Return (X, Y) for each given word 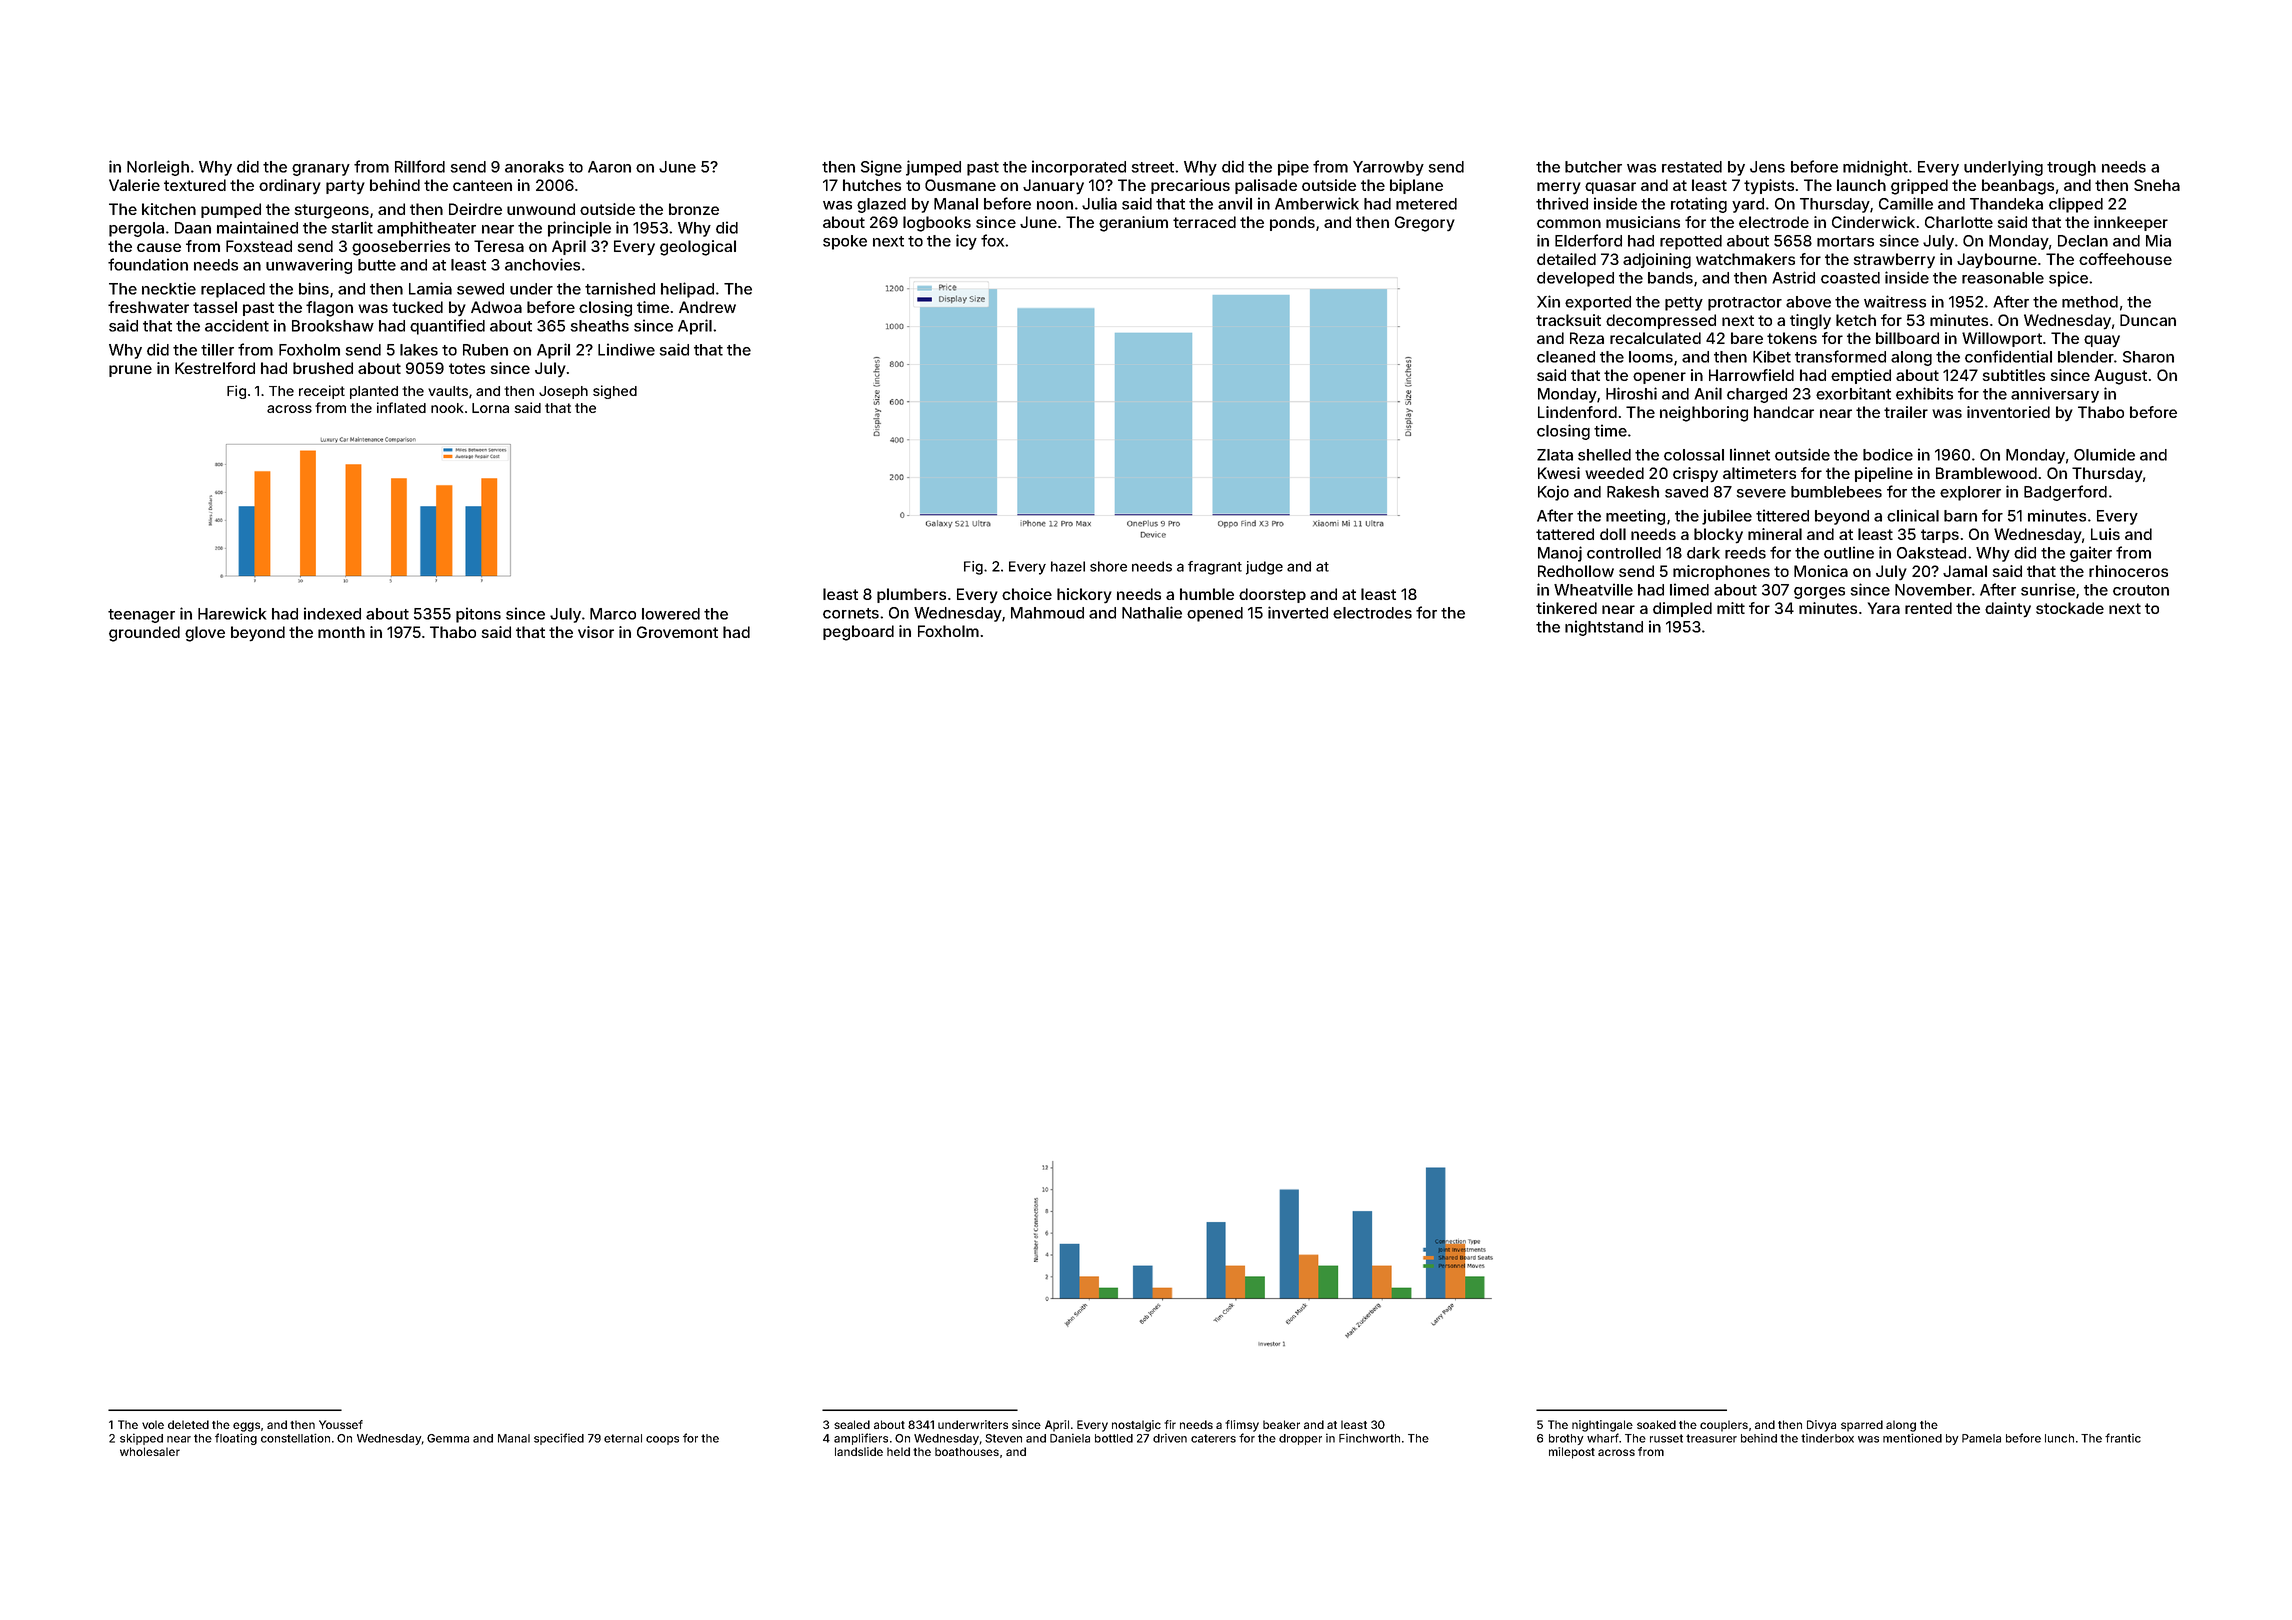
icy (966, 242)
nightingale (1602, 1426)
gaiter (2091, 554)
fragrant (1215, 568)
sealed (852, 1424)
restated (1692, 167)
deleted (188, 1424)
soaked (1656, 1424)
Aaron (609, 167)
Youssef (341, 1424)
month (341, 632)
